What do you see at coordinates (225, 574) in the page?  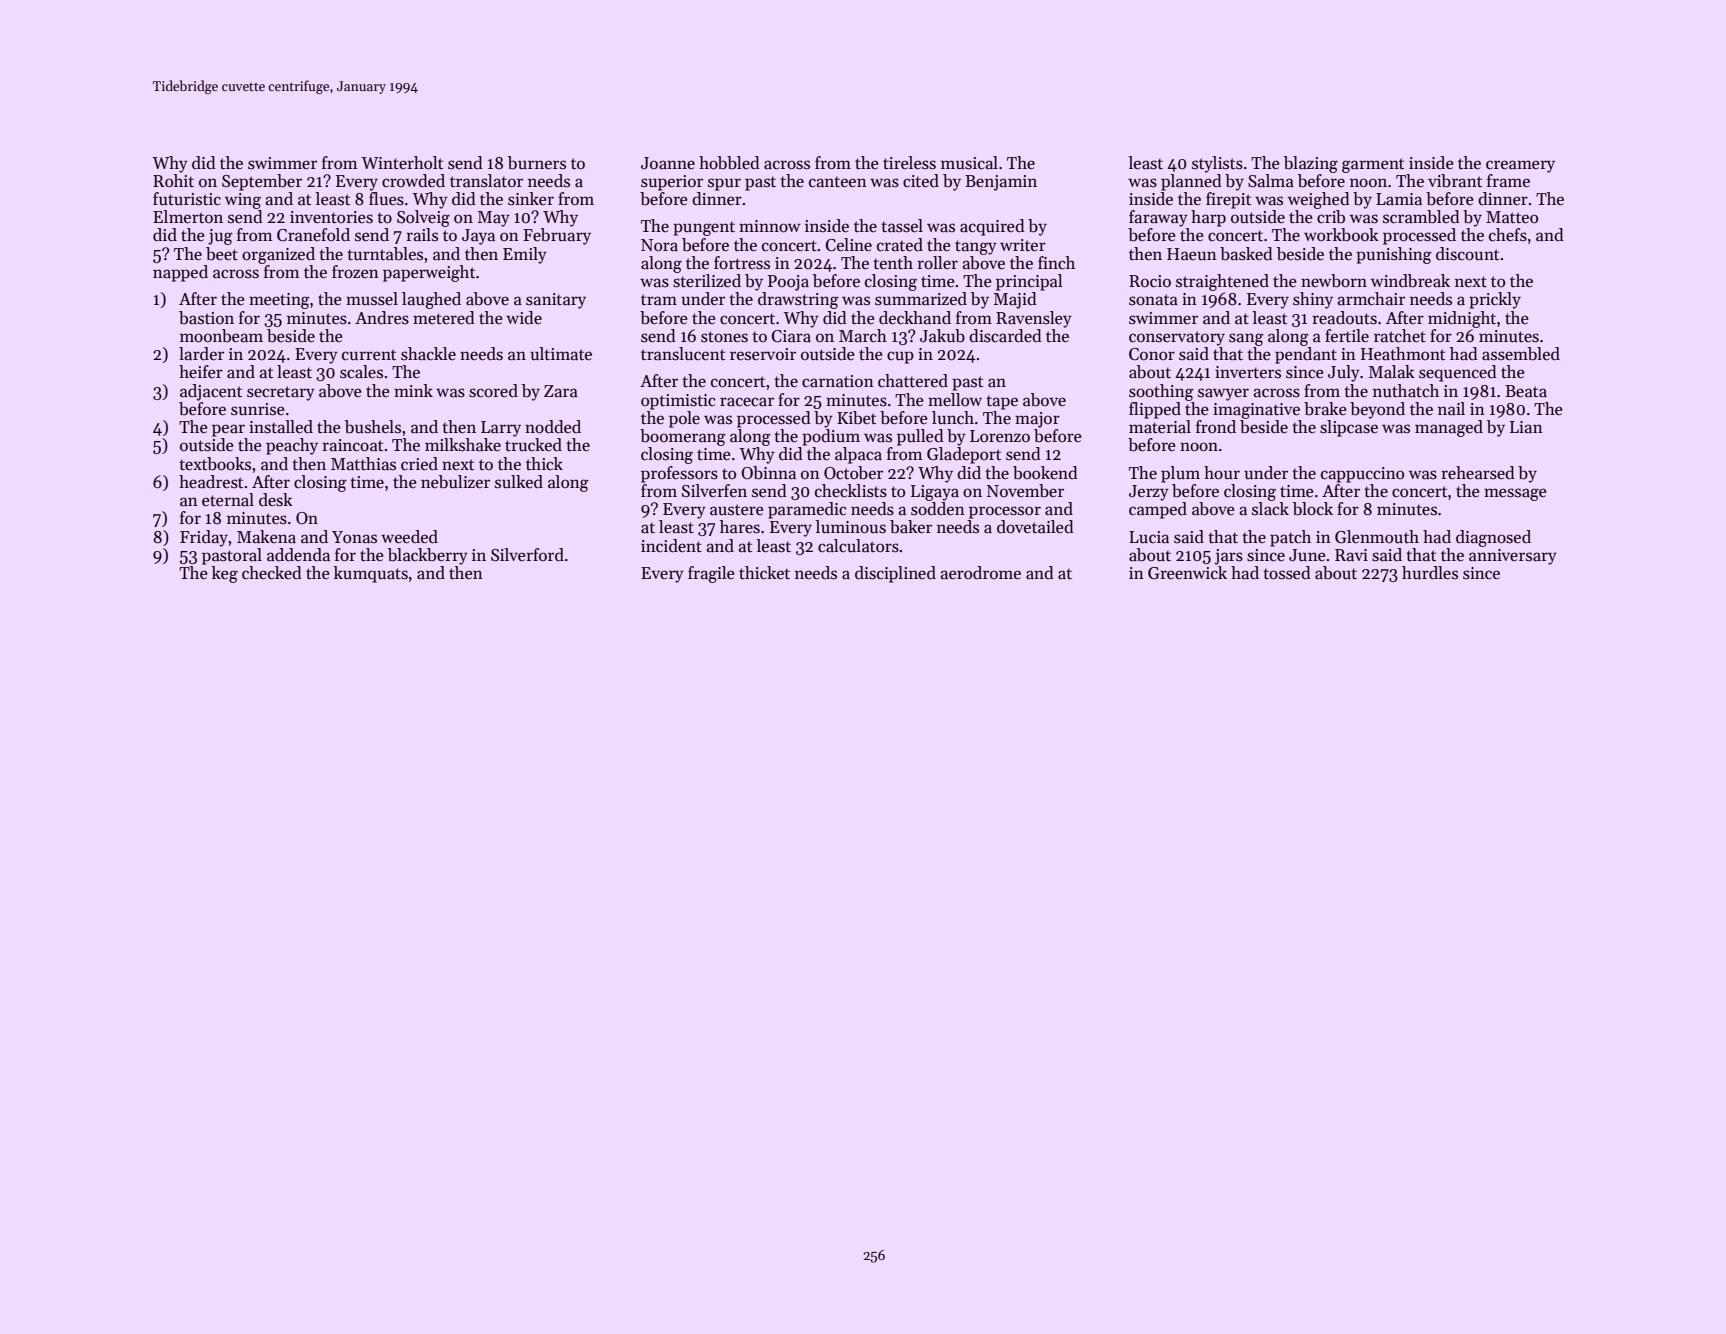 I see `keg` at bounding box center [225, 574].
